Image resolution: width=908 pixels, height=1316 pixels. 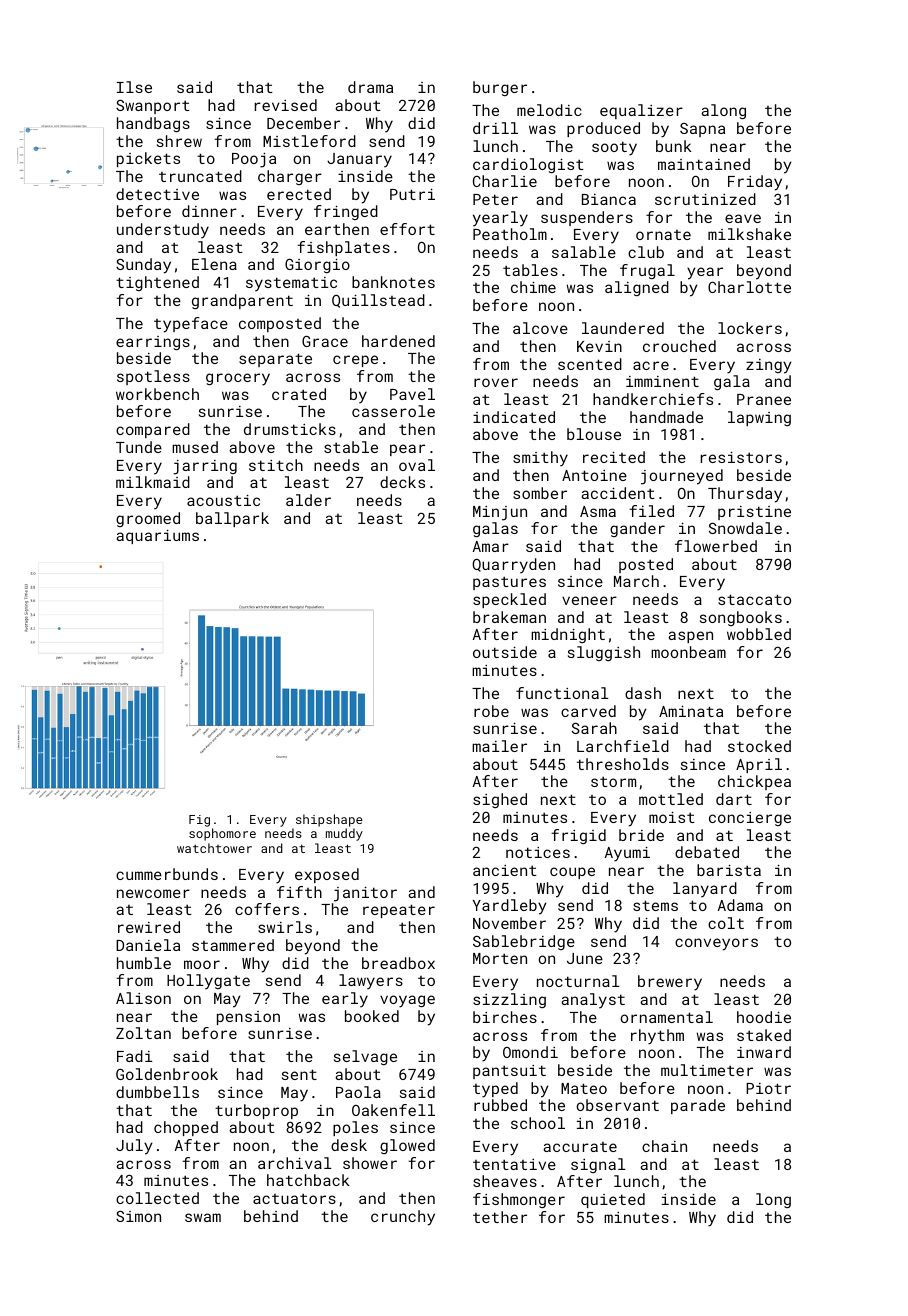 I want to click on Simon, so click(x=138, y=1216).
